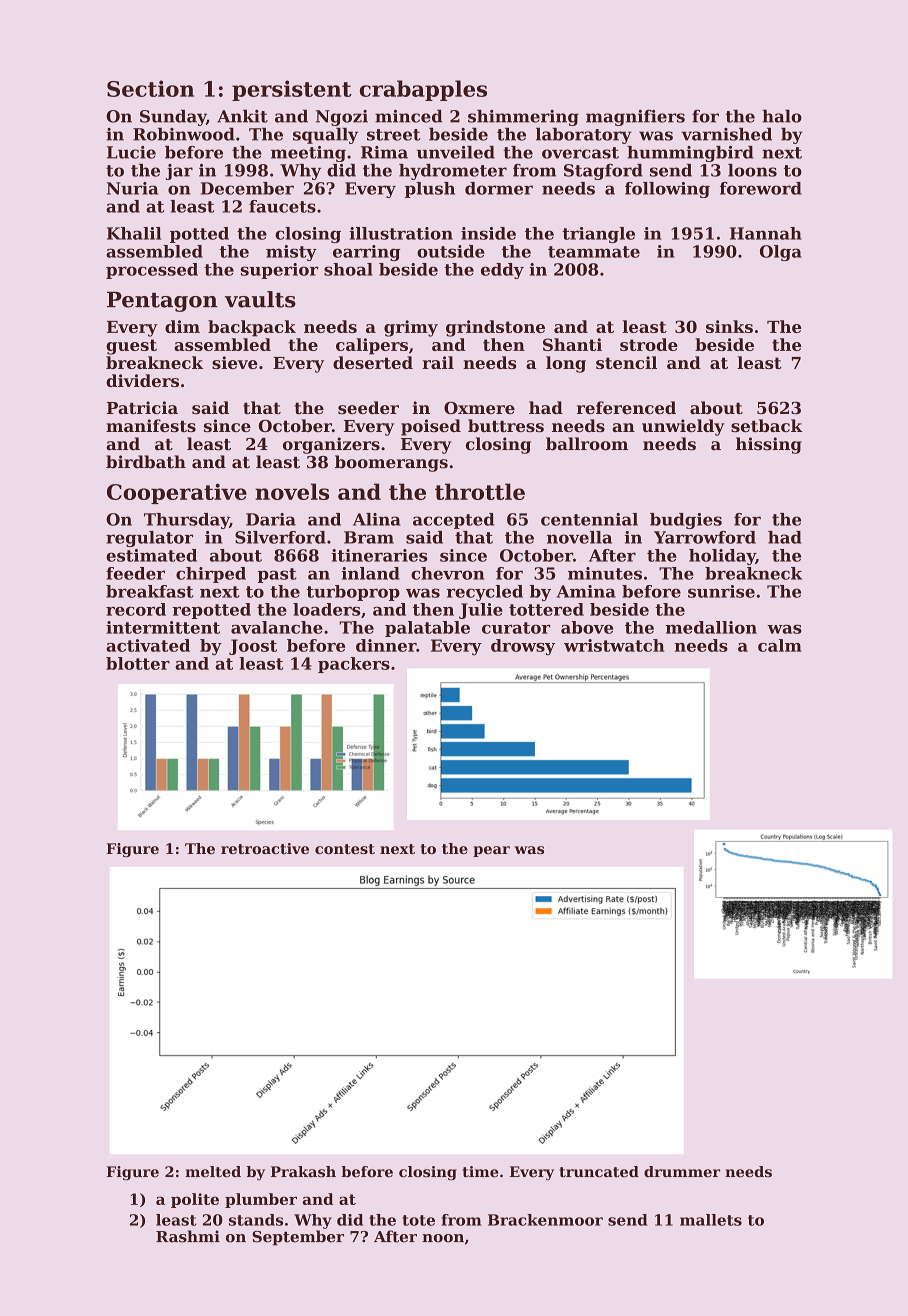 This image has height=1316, width=908. Describe the element at coordinates (253, 647) in the image. I see `Joost` at that location.
